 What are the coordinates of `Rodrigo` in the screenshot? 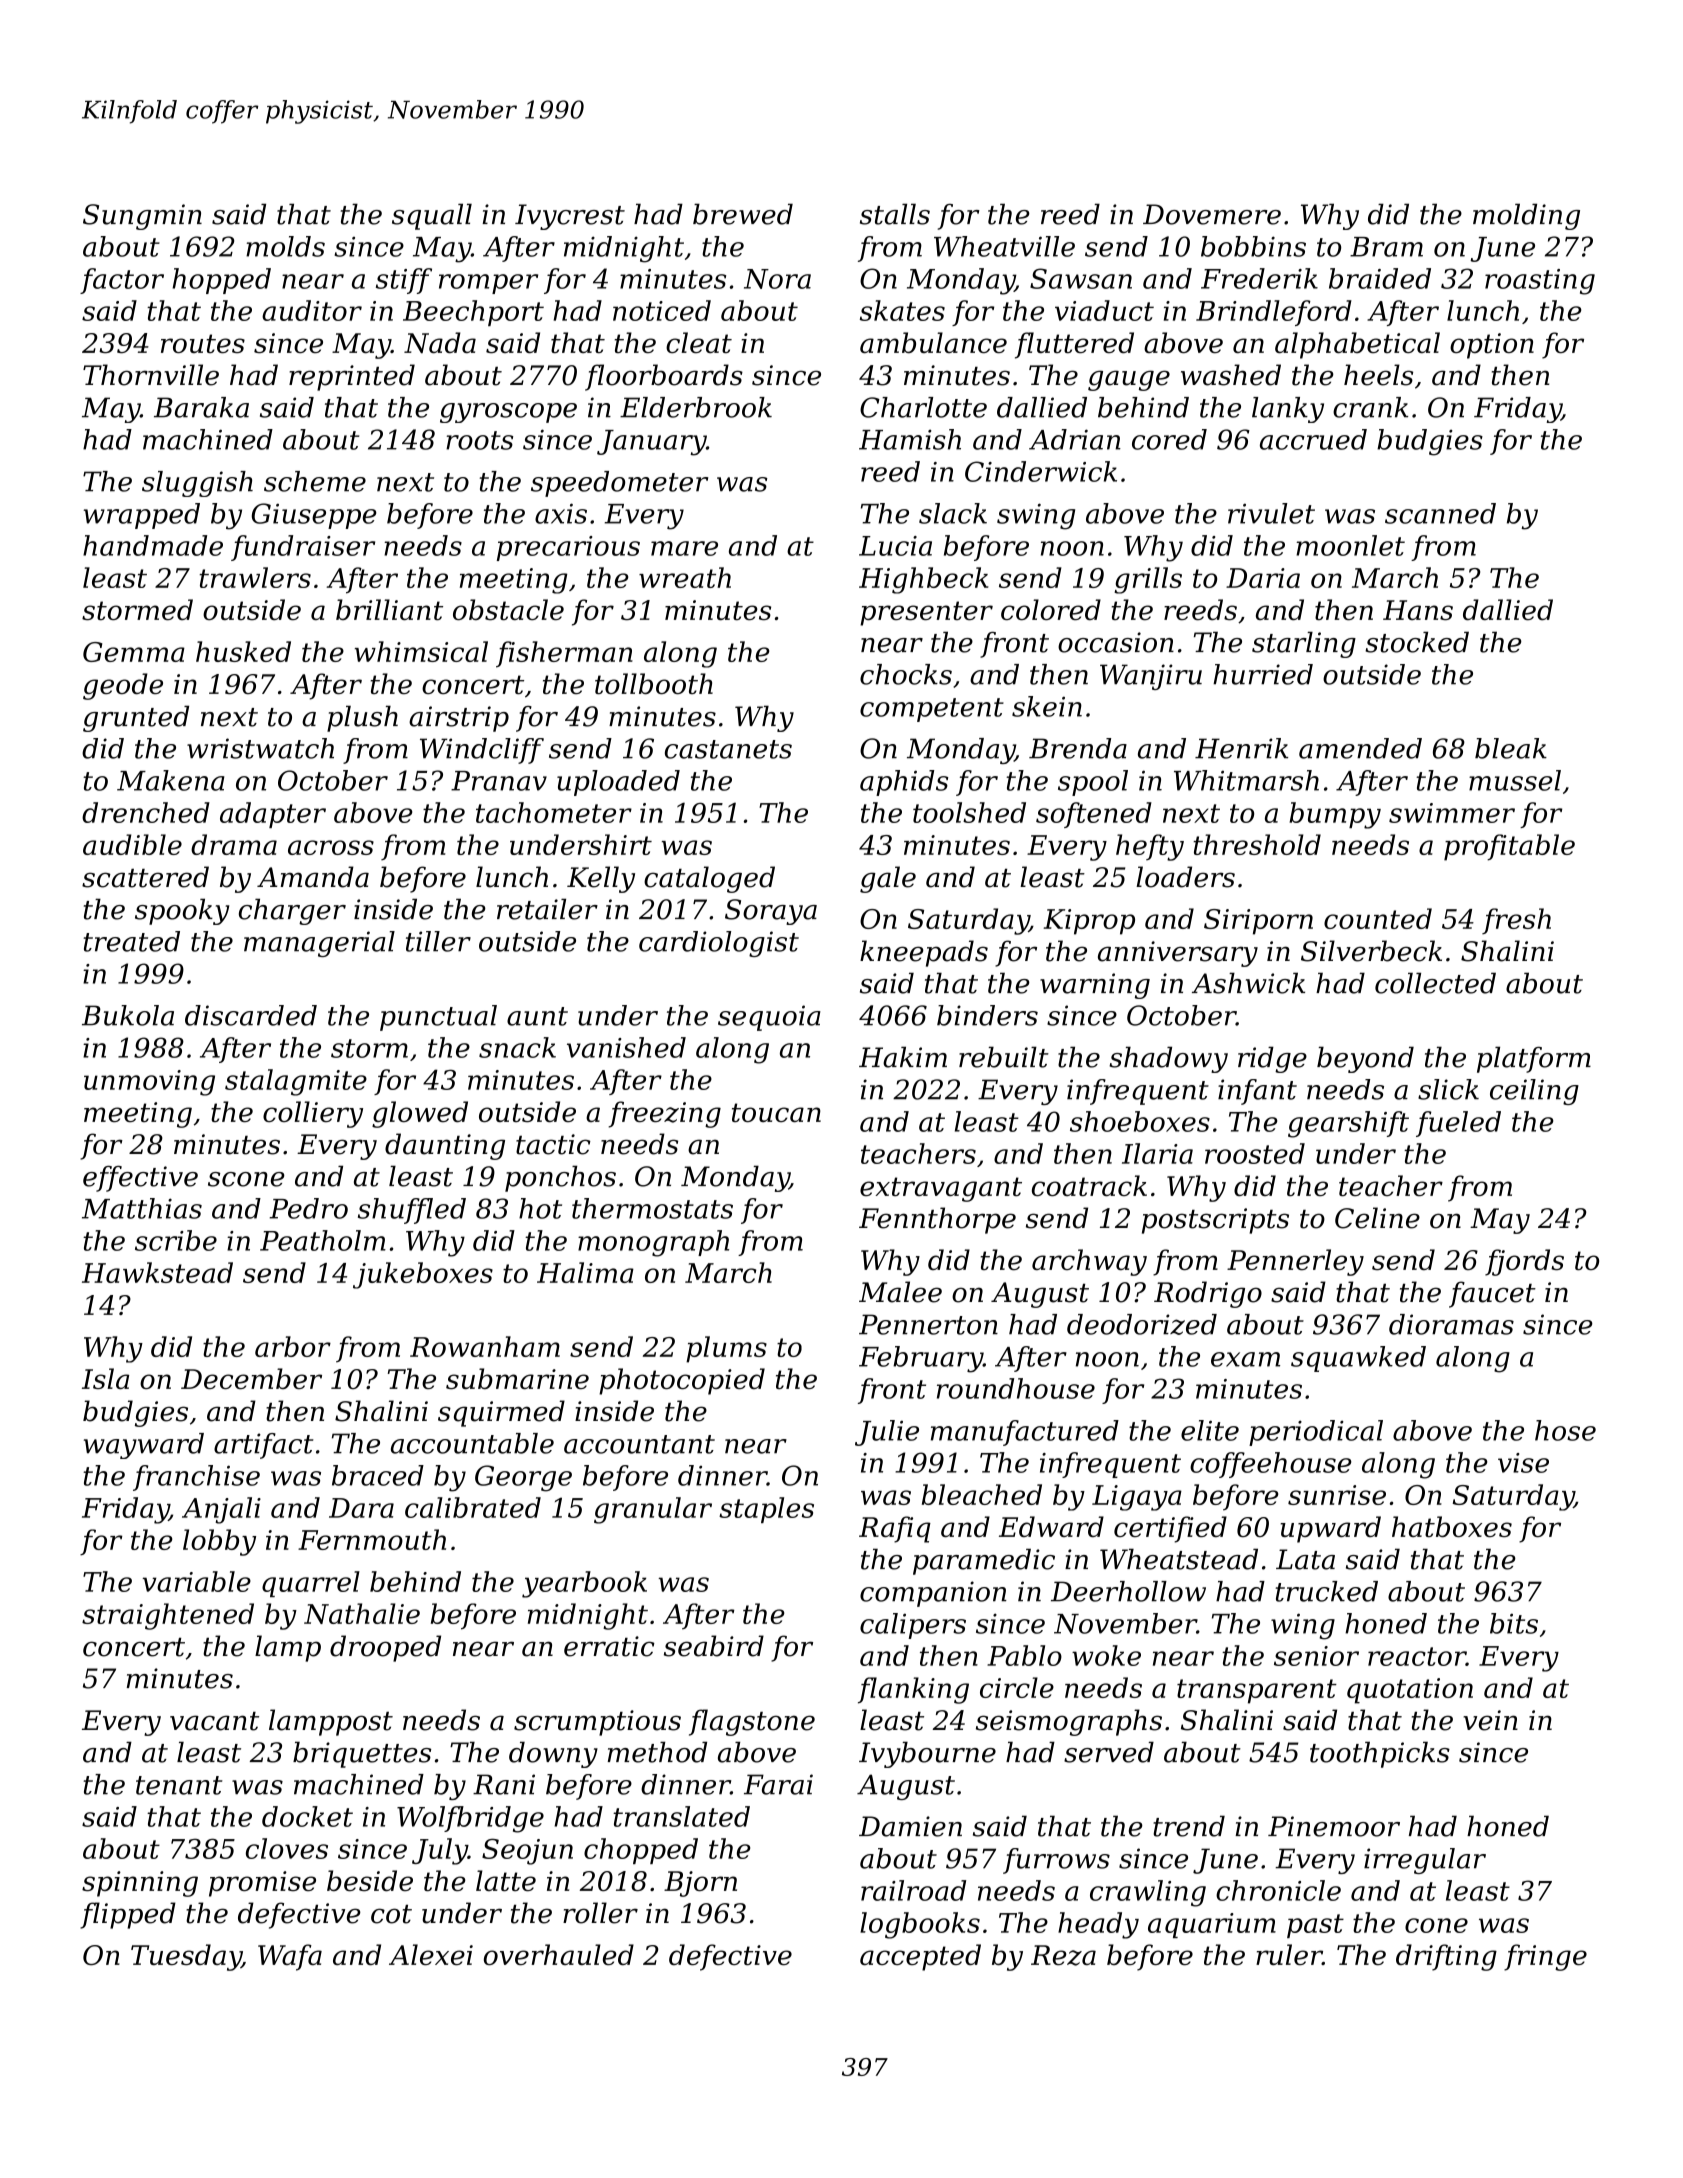 It's located at (1208, 1294).
